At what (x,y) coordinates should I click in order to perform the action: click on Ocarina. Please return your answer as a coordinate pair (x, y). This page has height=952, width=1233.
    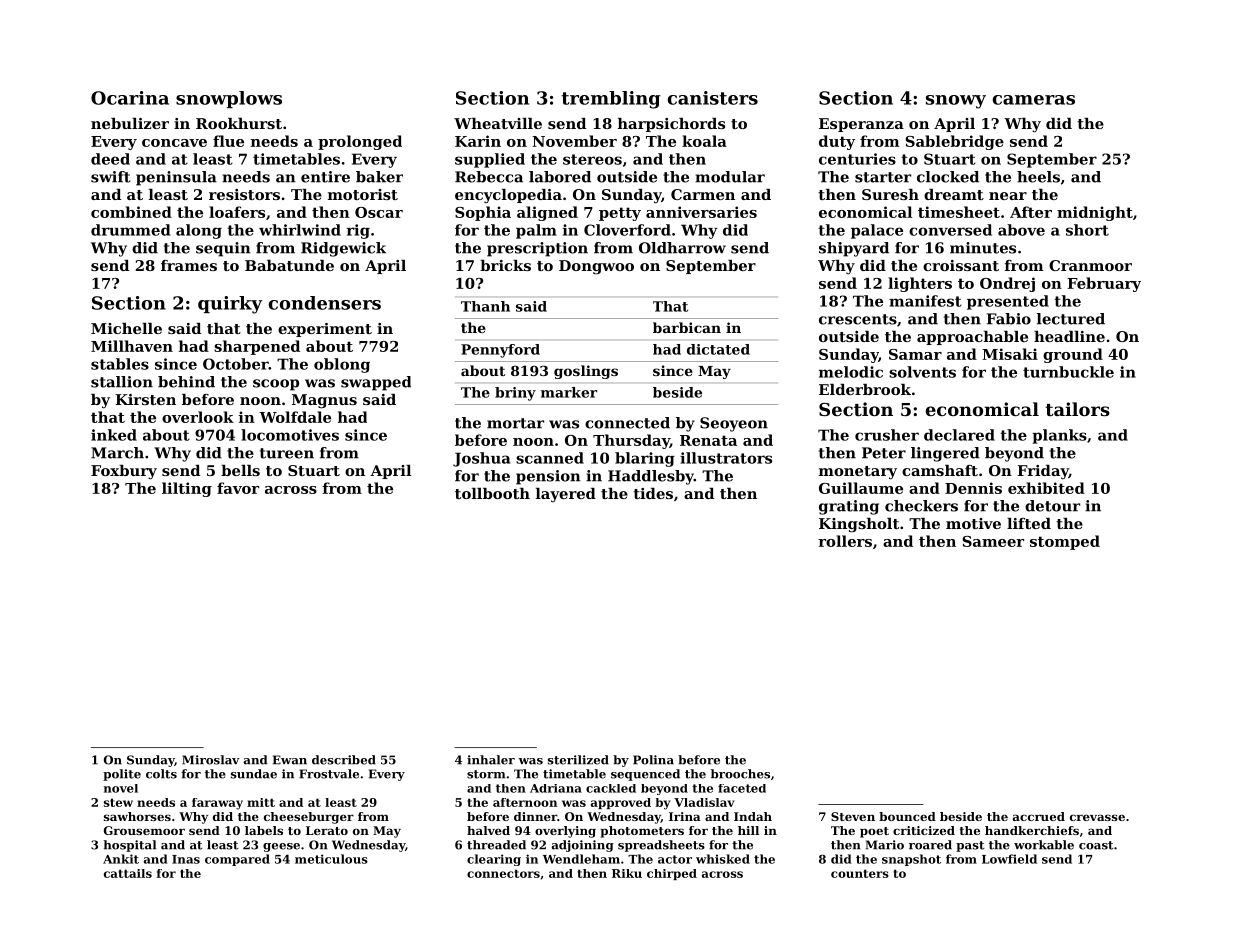
    Looking at the image, I should click on (130, 98).
